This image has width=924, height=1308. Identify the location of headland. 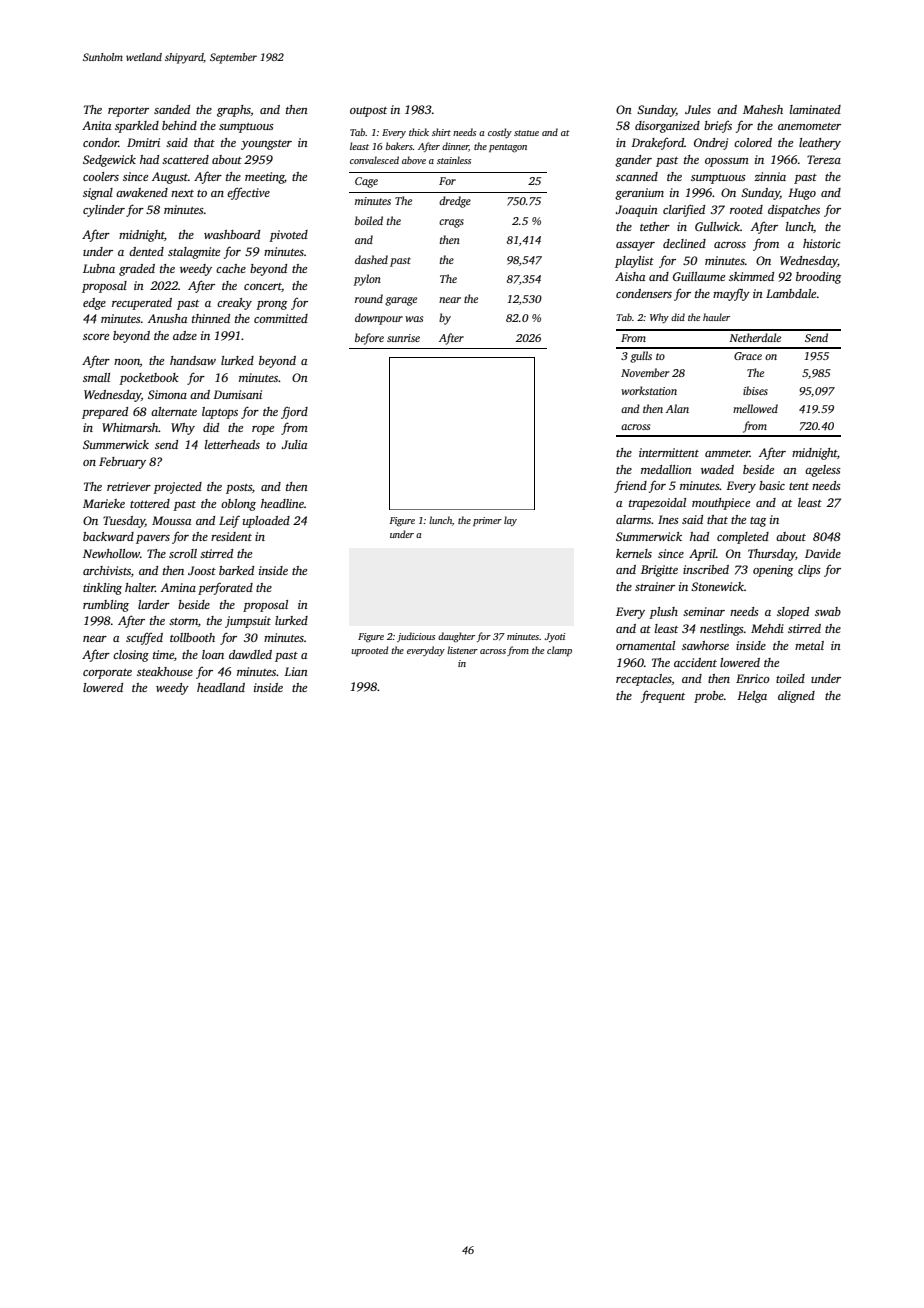
(221, 687).
